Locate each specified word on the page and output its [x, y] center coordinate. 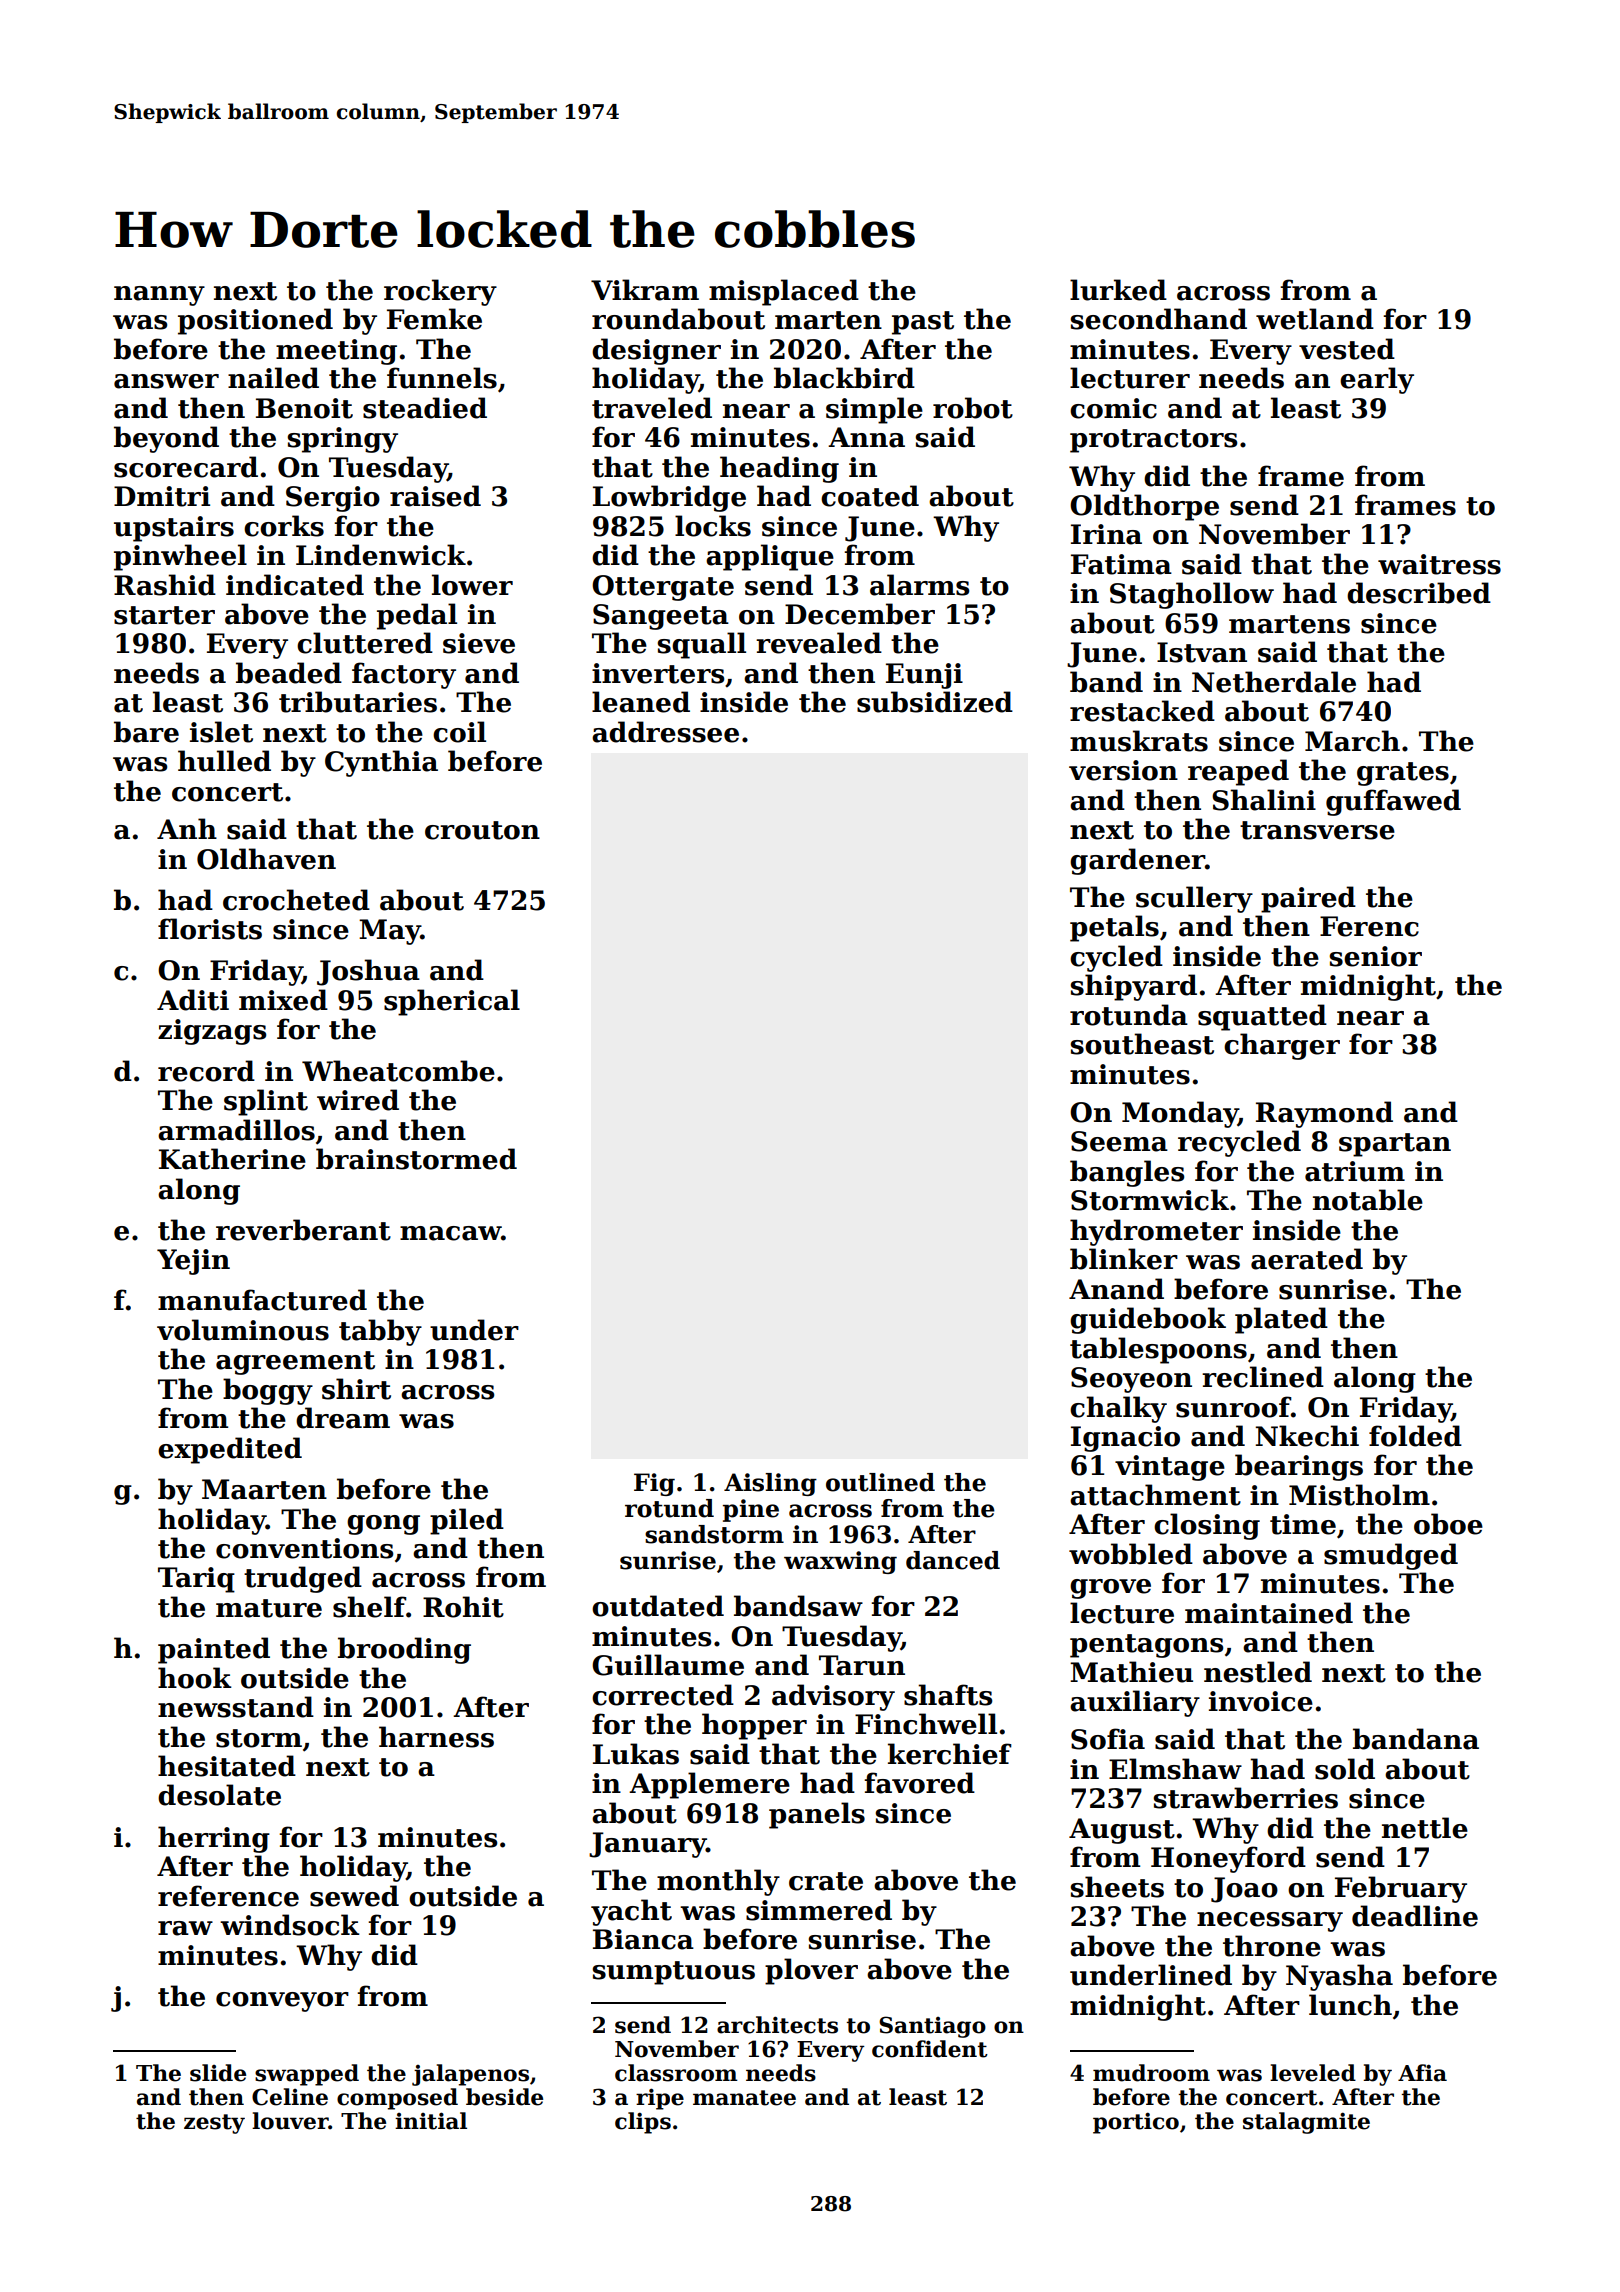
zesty [214, 2124]
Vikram [645, 290]
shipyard [1133, 987]
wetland [1315, 319]
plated [1281, 1320]
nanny [159, 296]
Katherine [232, 1159]
